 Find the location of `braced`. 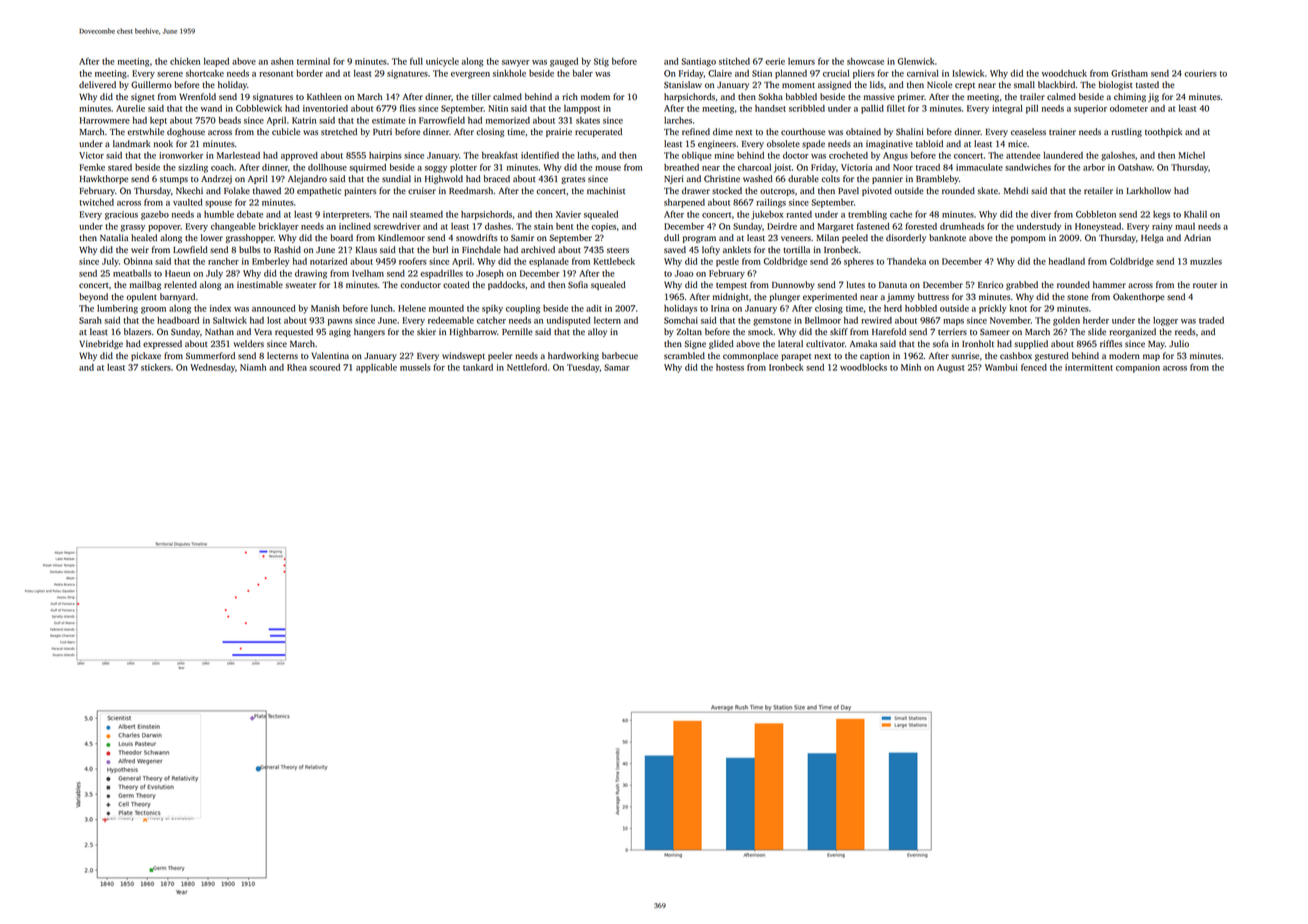

braced is located at coordinates (497, 178).
